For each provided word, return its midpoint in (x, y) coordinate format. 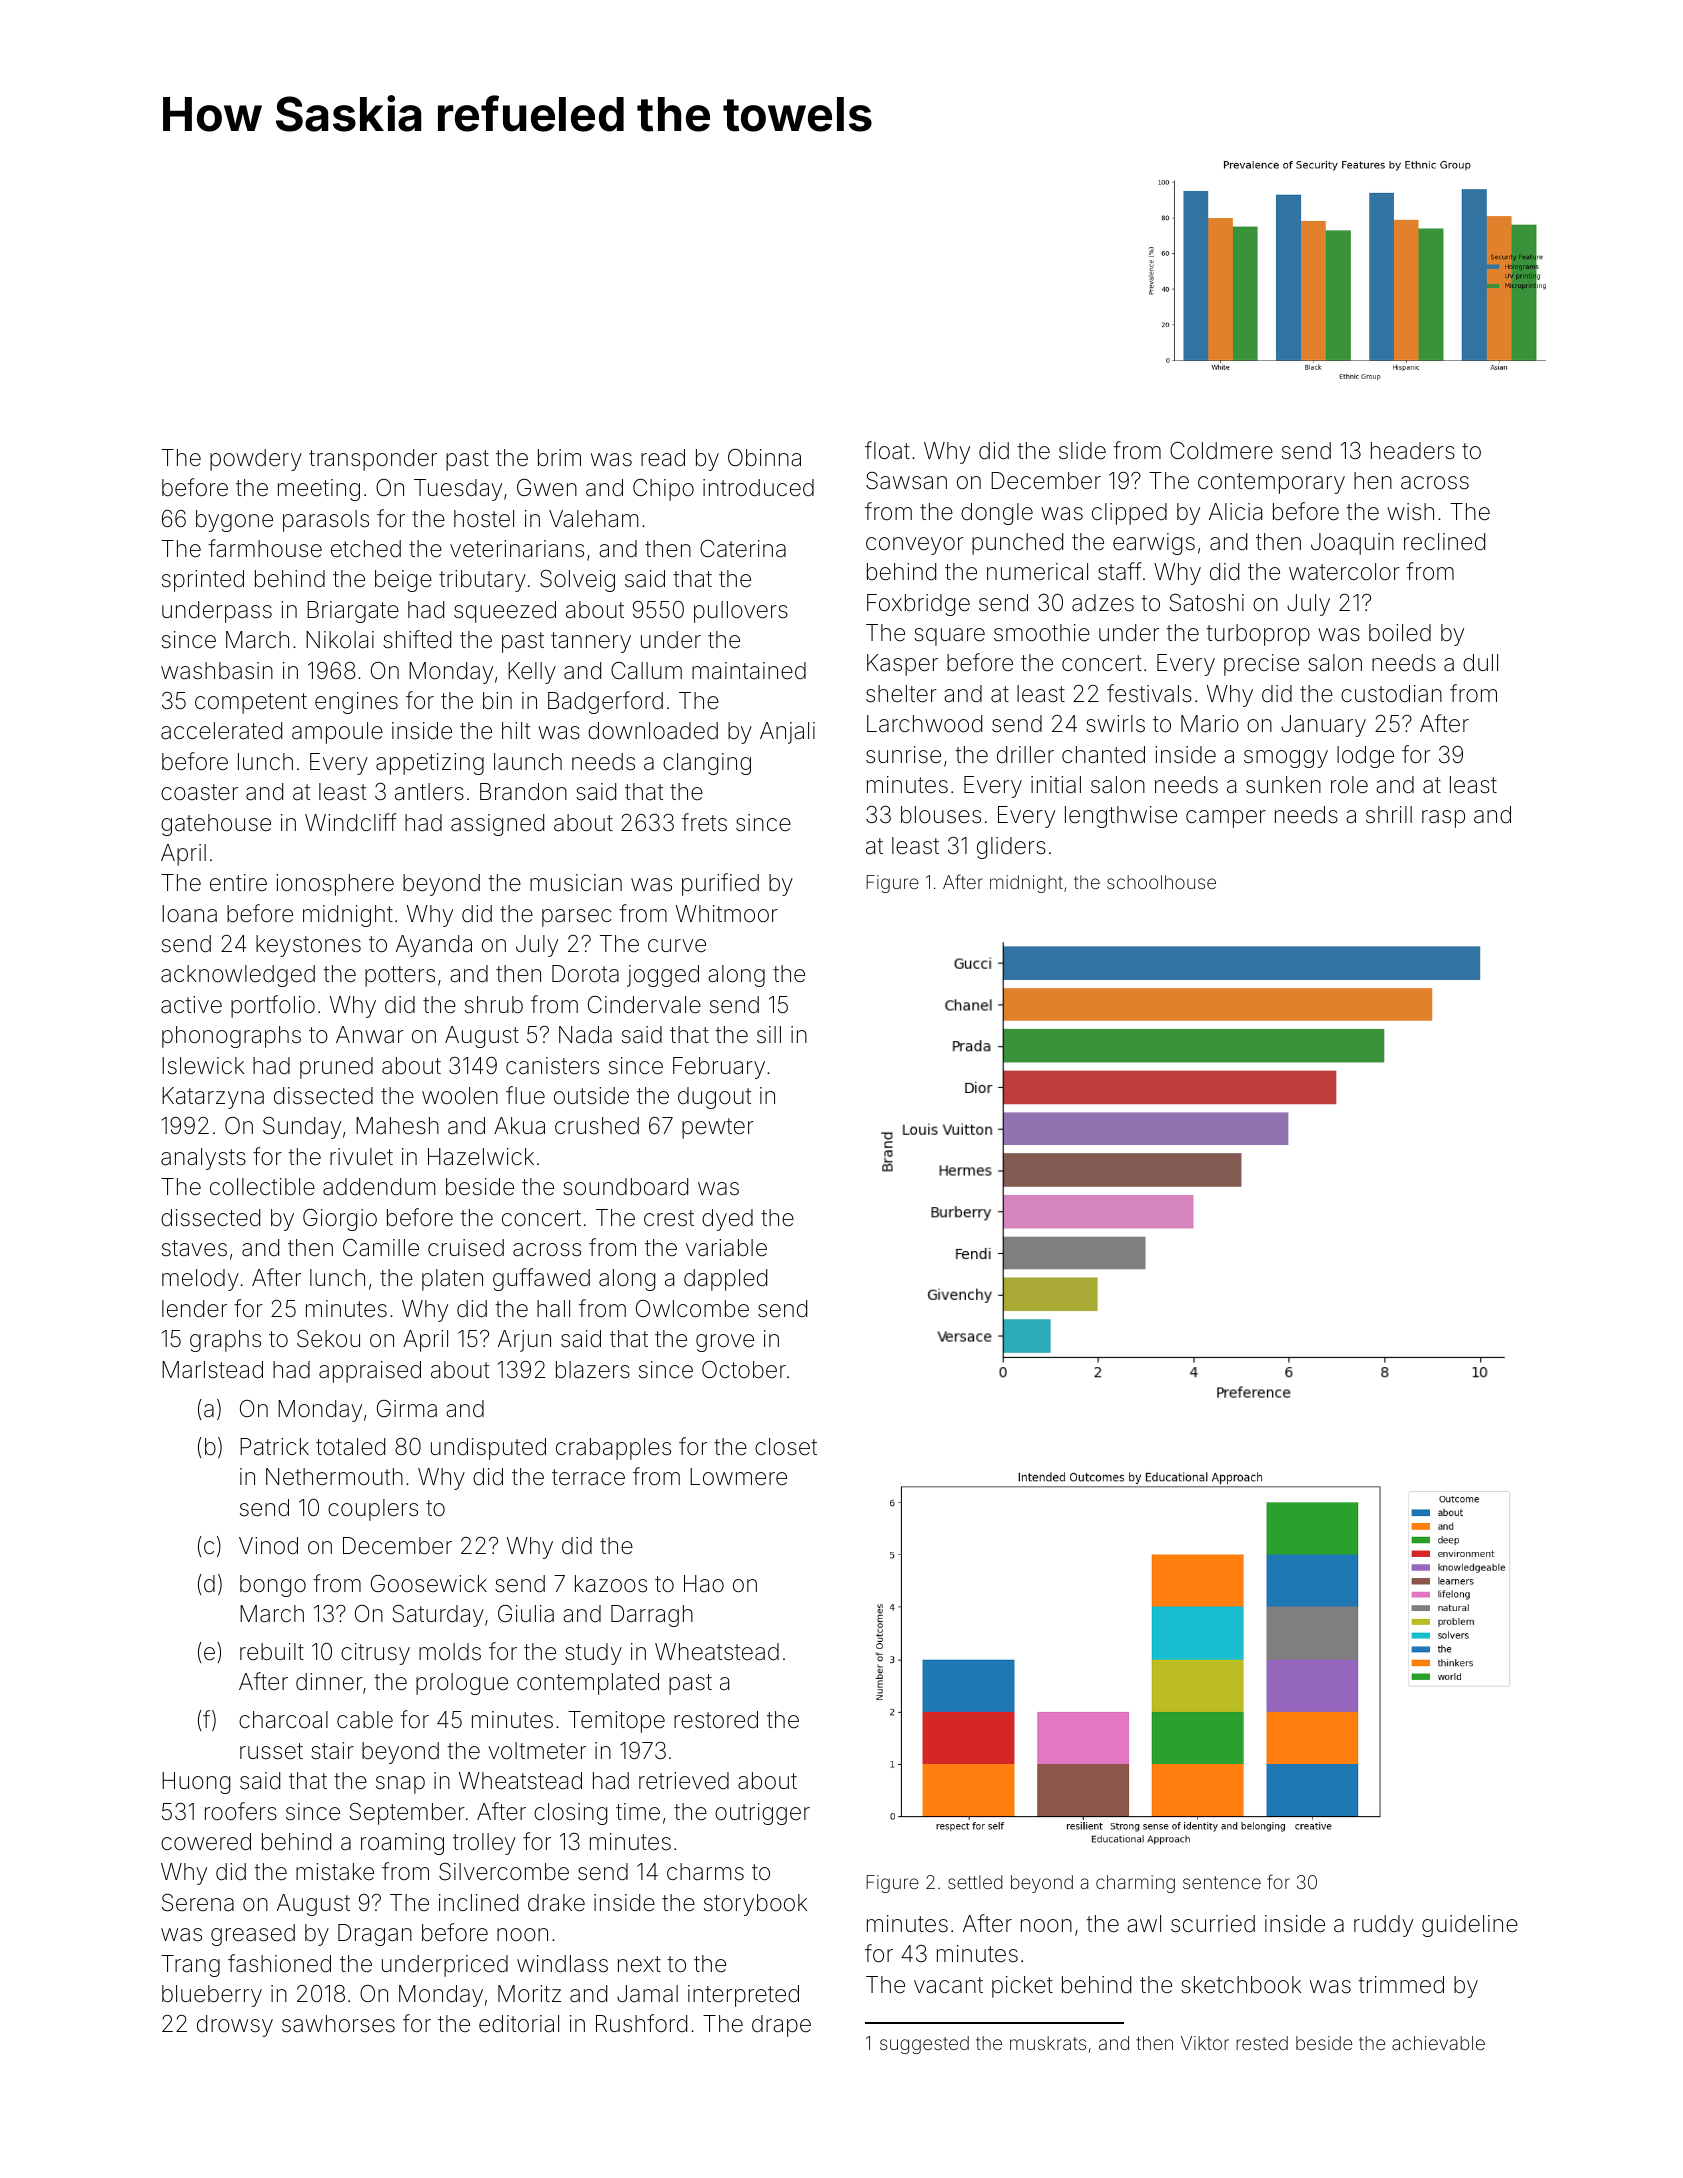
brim (559, 457)
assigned (497, 825)
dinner (329, 1682)
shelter (901, 694)
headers (1413, 451)
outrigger (762, 1814)
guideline (1470, 1926)
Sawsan (906, 481)
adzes (1103, 603)
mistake (335, 1872)
